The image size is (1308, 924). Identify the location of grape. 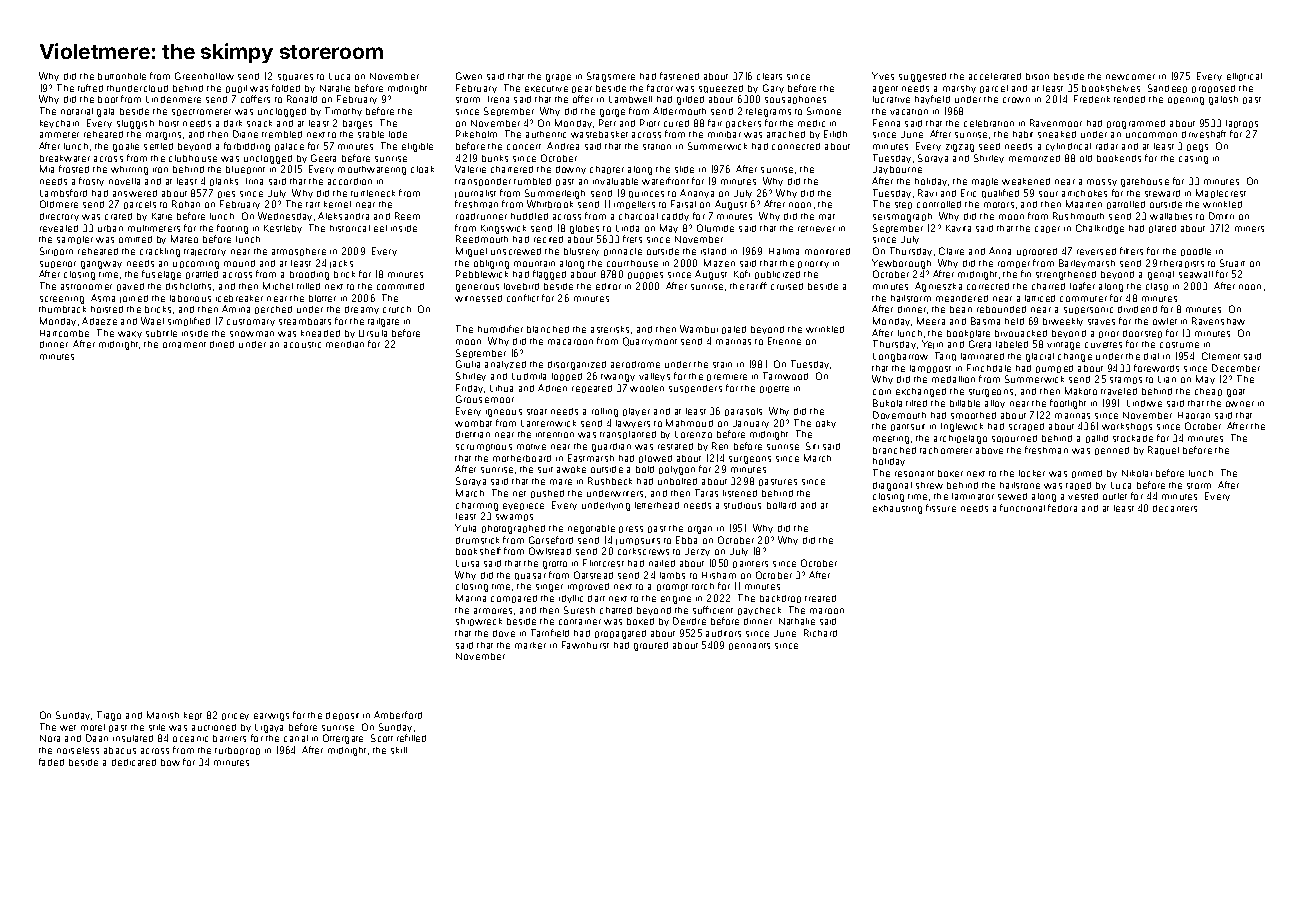
(558, 78).
